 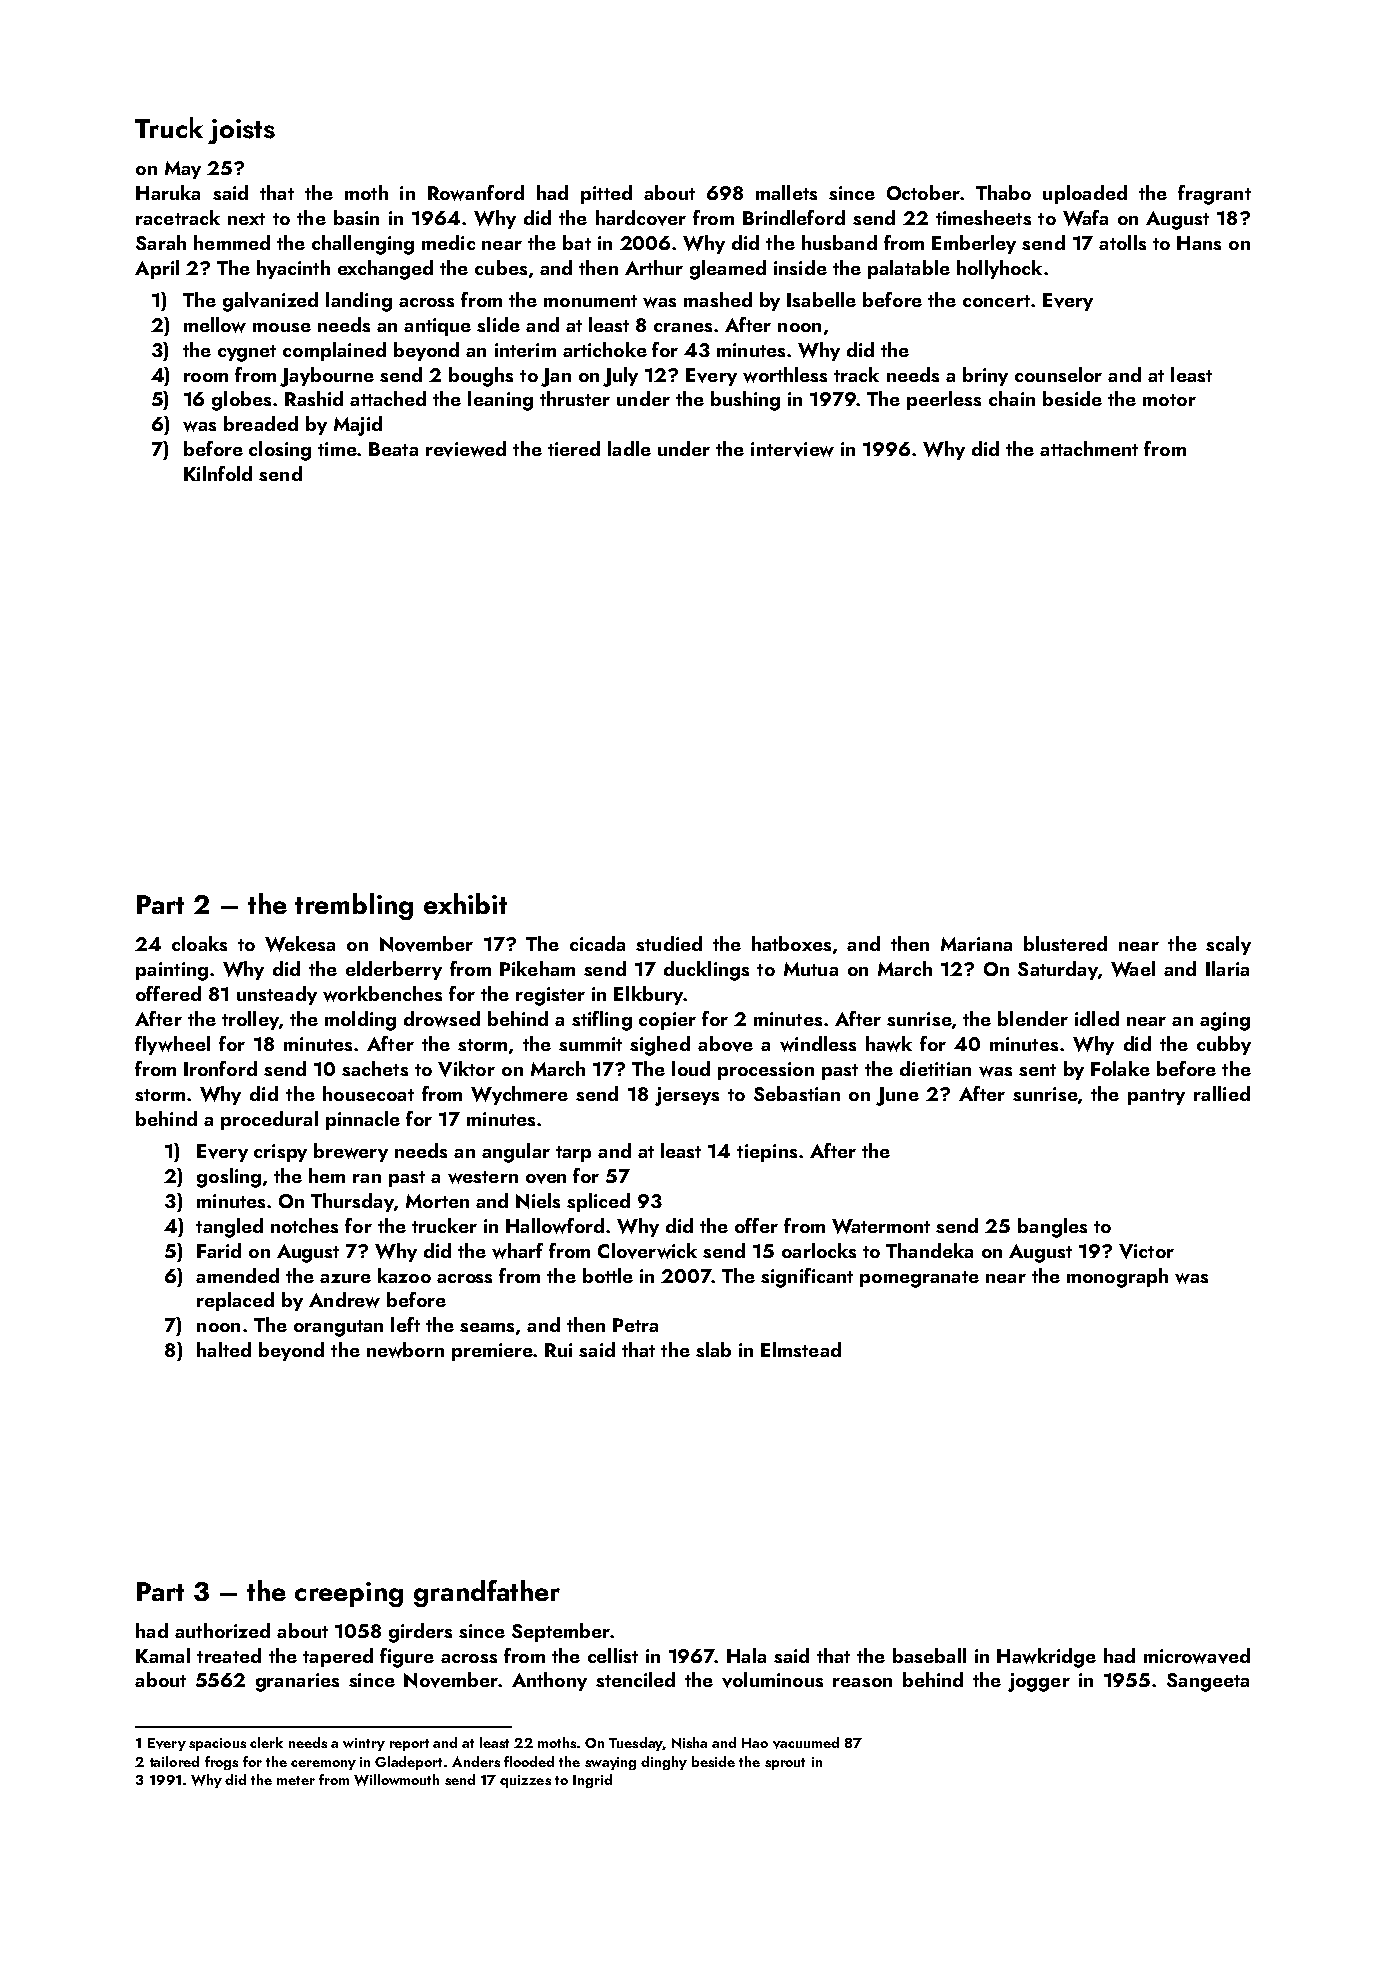 What do you see at coordinates (163, 1655) in the screenshot?
I see `Kamal` at bounding box center [163, 1655].
